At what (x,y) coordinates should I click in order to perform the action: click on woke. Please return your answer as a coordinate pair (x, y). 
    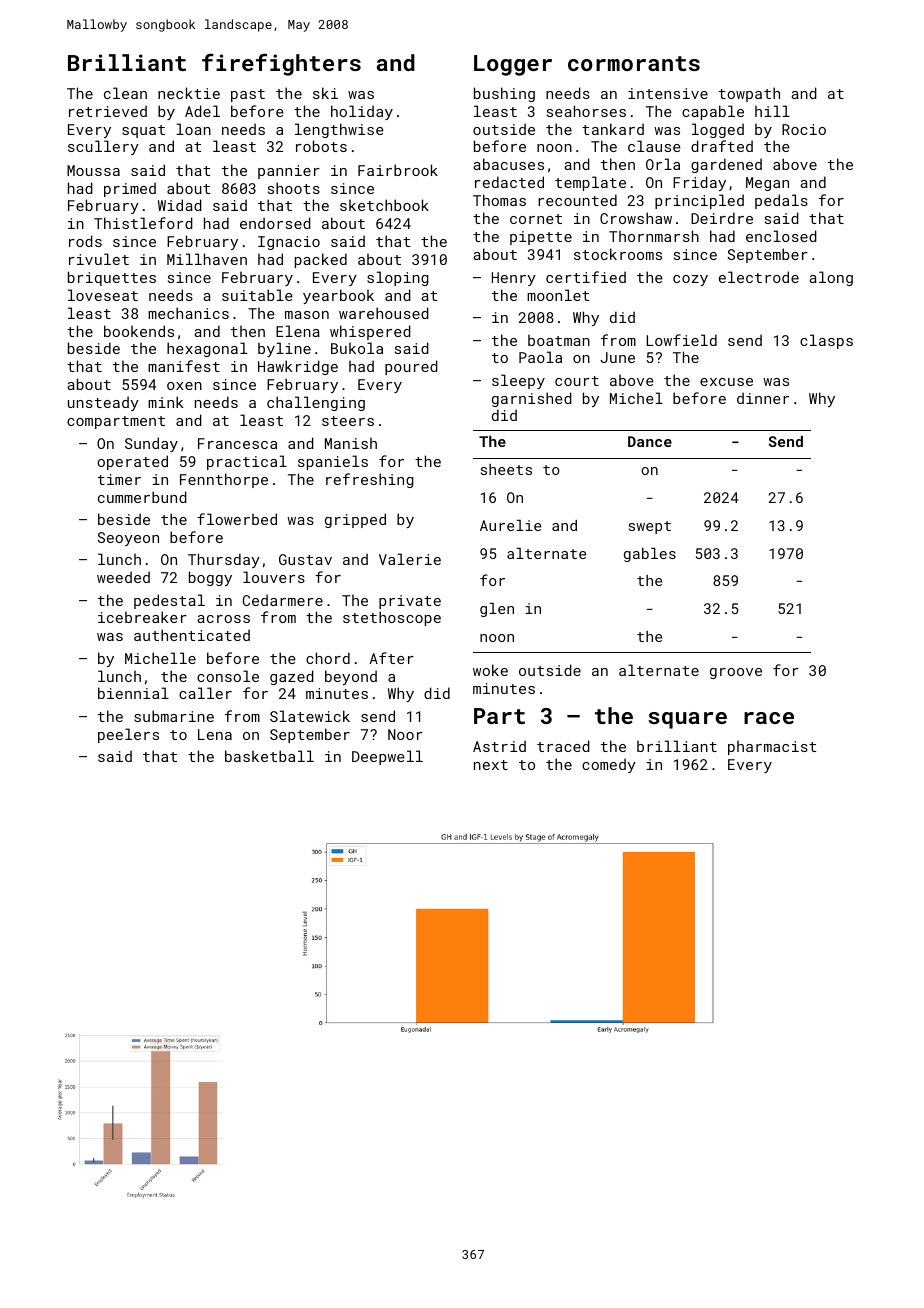
    Looking at the image, I should click on (490, 670).
